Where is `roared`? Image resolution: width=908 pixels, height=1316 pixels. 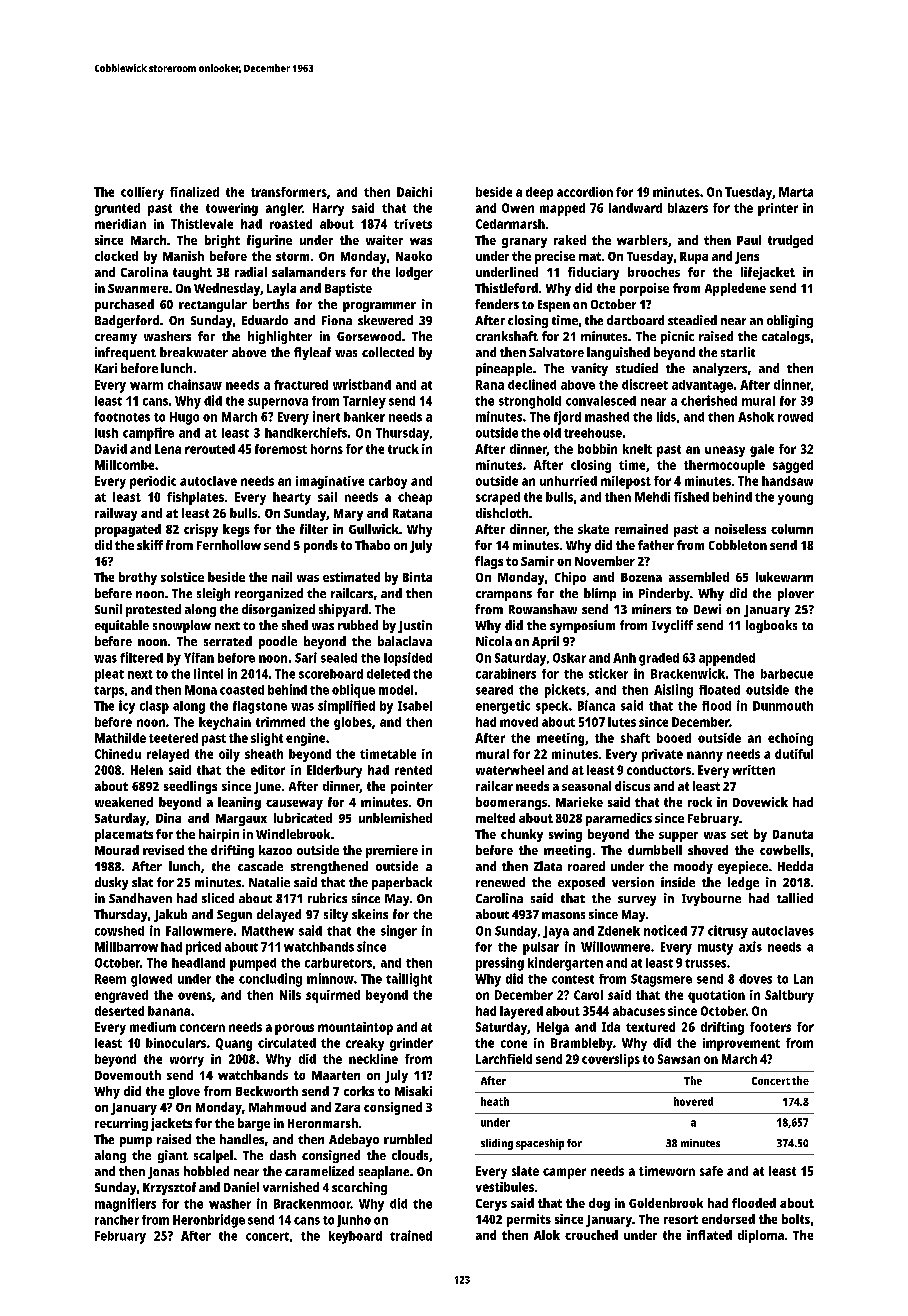
roared is located at coordinates (586, 866).
